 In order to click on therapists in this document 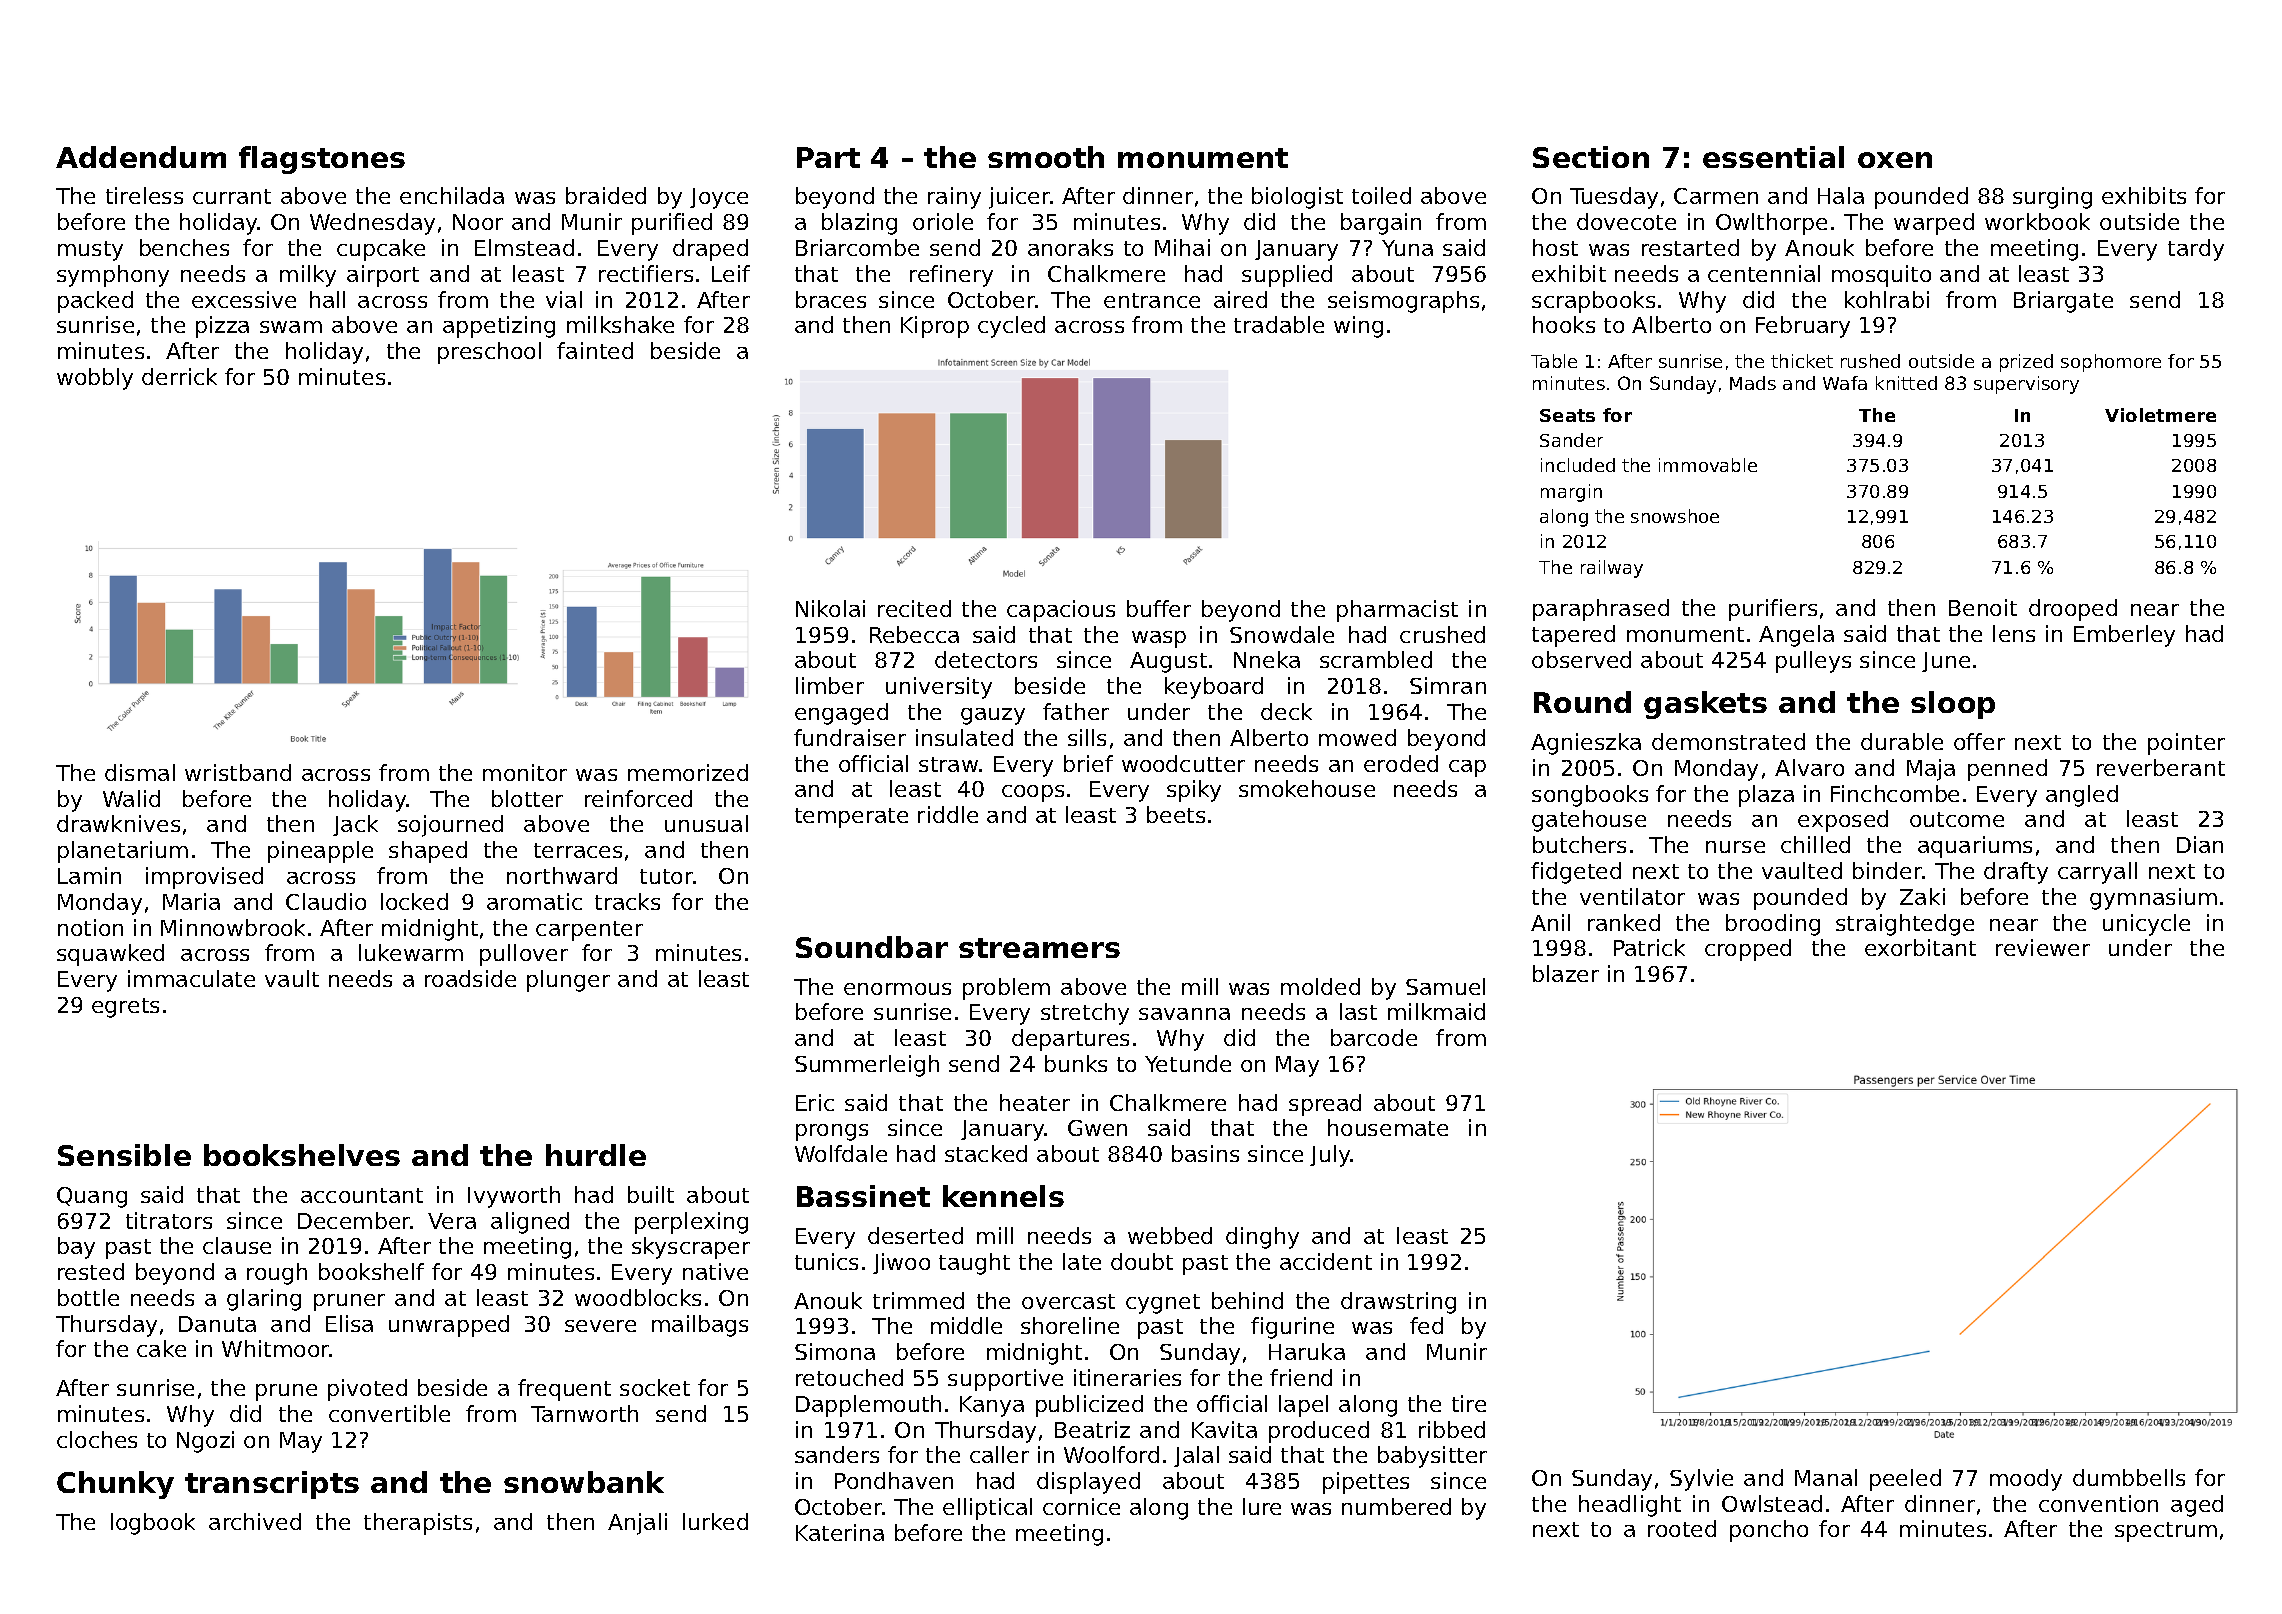, I will do `click(418, 1524)`.
